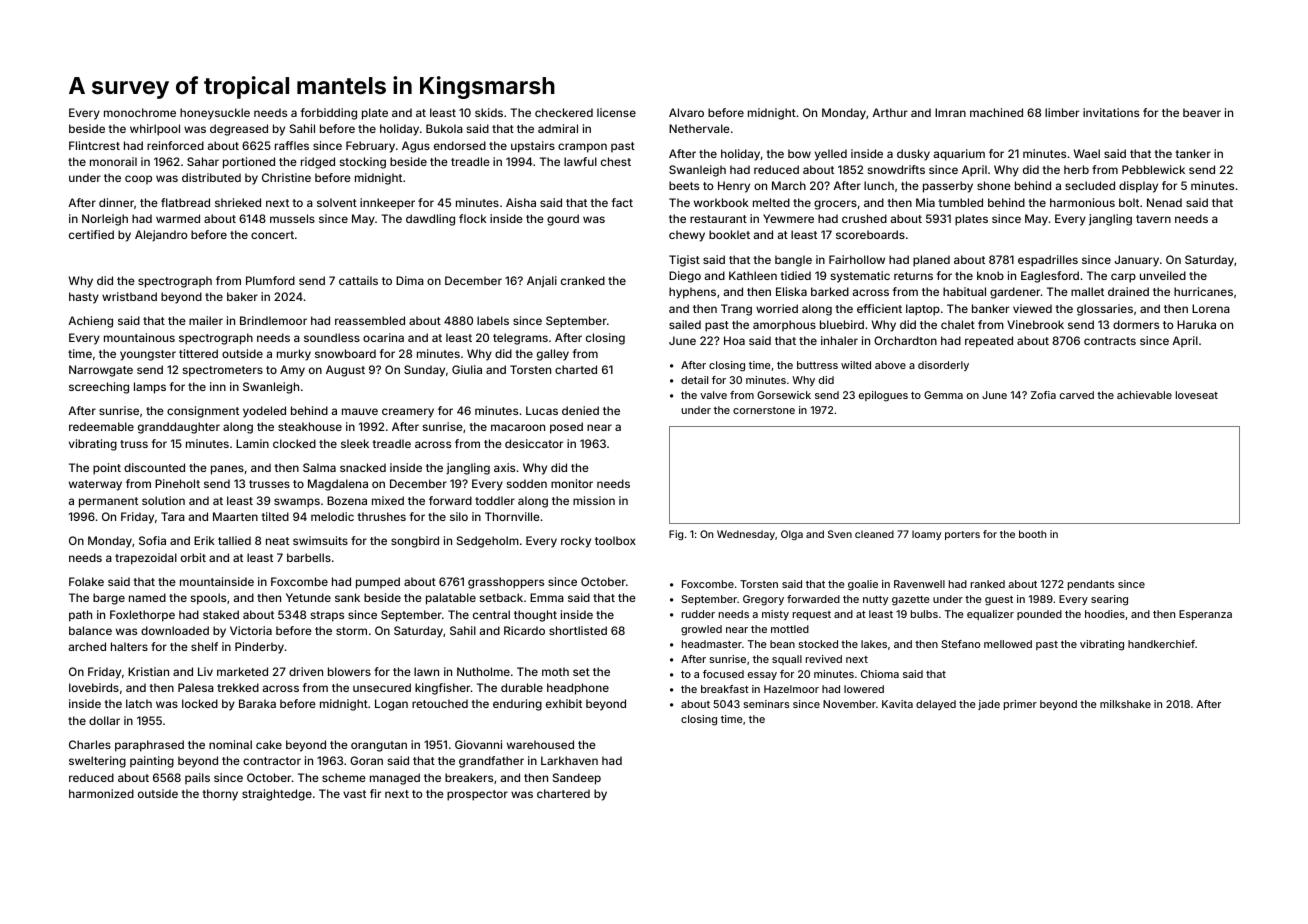  What do you see at coordinates (890, 112) in the screenshot?
I see `Arthur` at bounding box center [890, 112].
